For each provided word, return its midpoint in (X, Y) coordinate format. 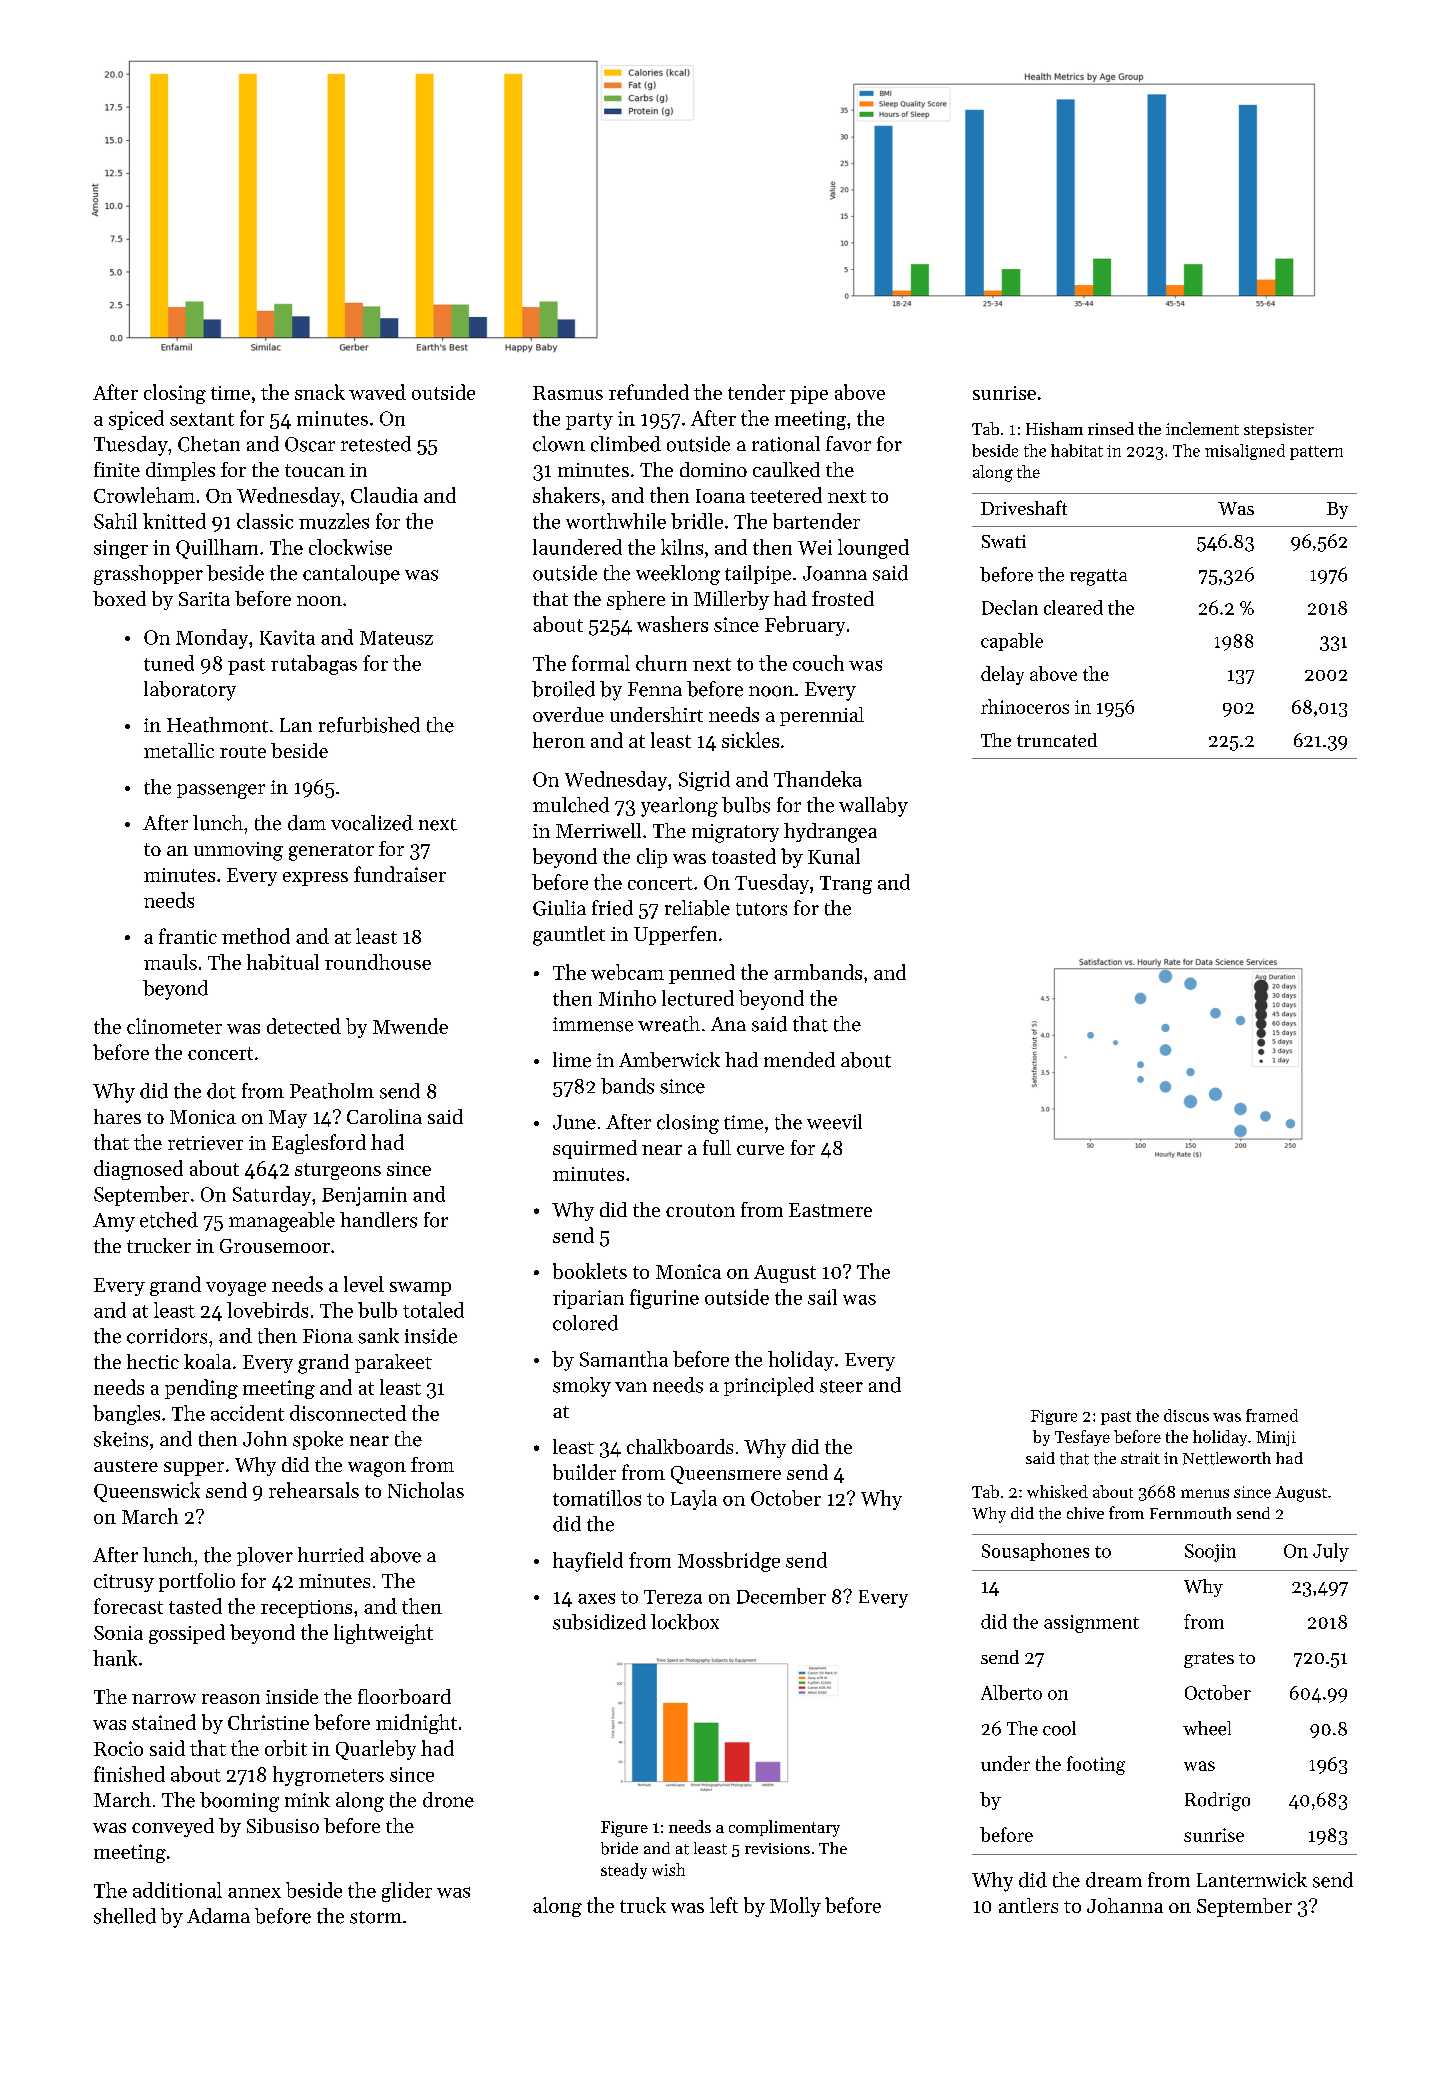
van (631, 1387)
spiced (136, 420)
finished (129, 1774)
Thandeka (818, 779)
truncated (1057, 740)
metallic (179, 750)
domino (713, 469)
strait (1140, 1458)
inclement (1202, 428)
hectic (153, 1361)
